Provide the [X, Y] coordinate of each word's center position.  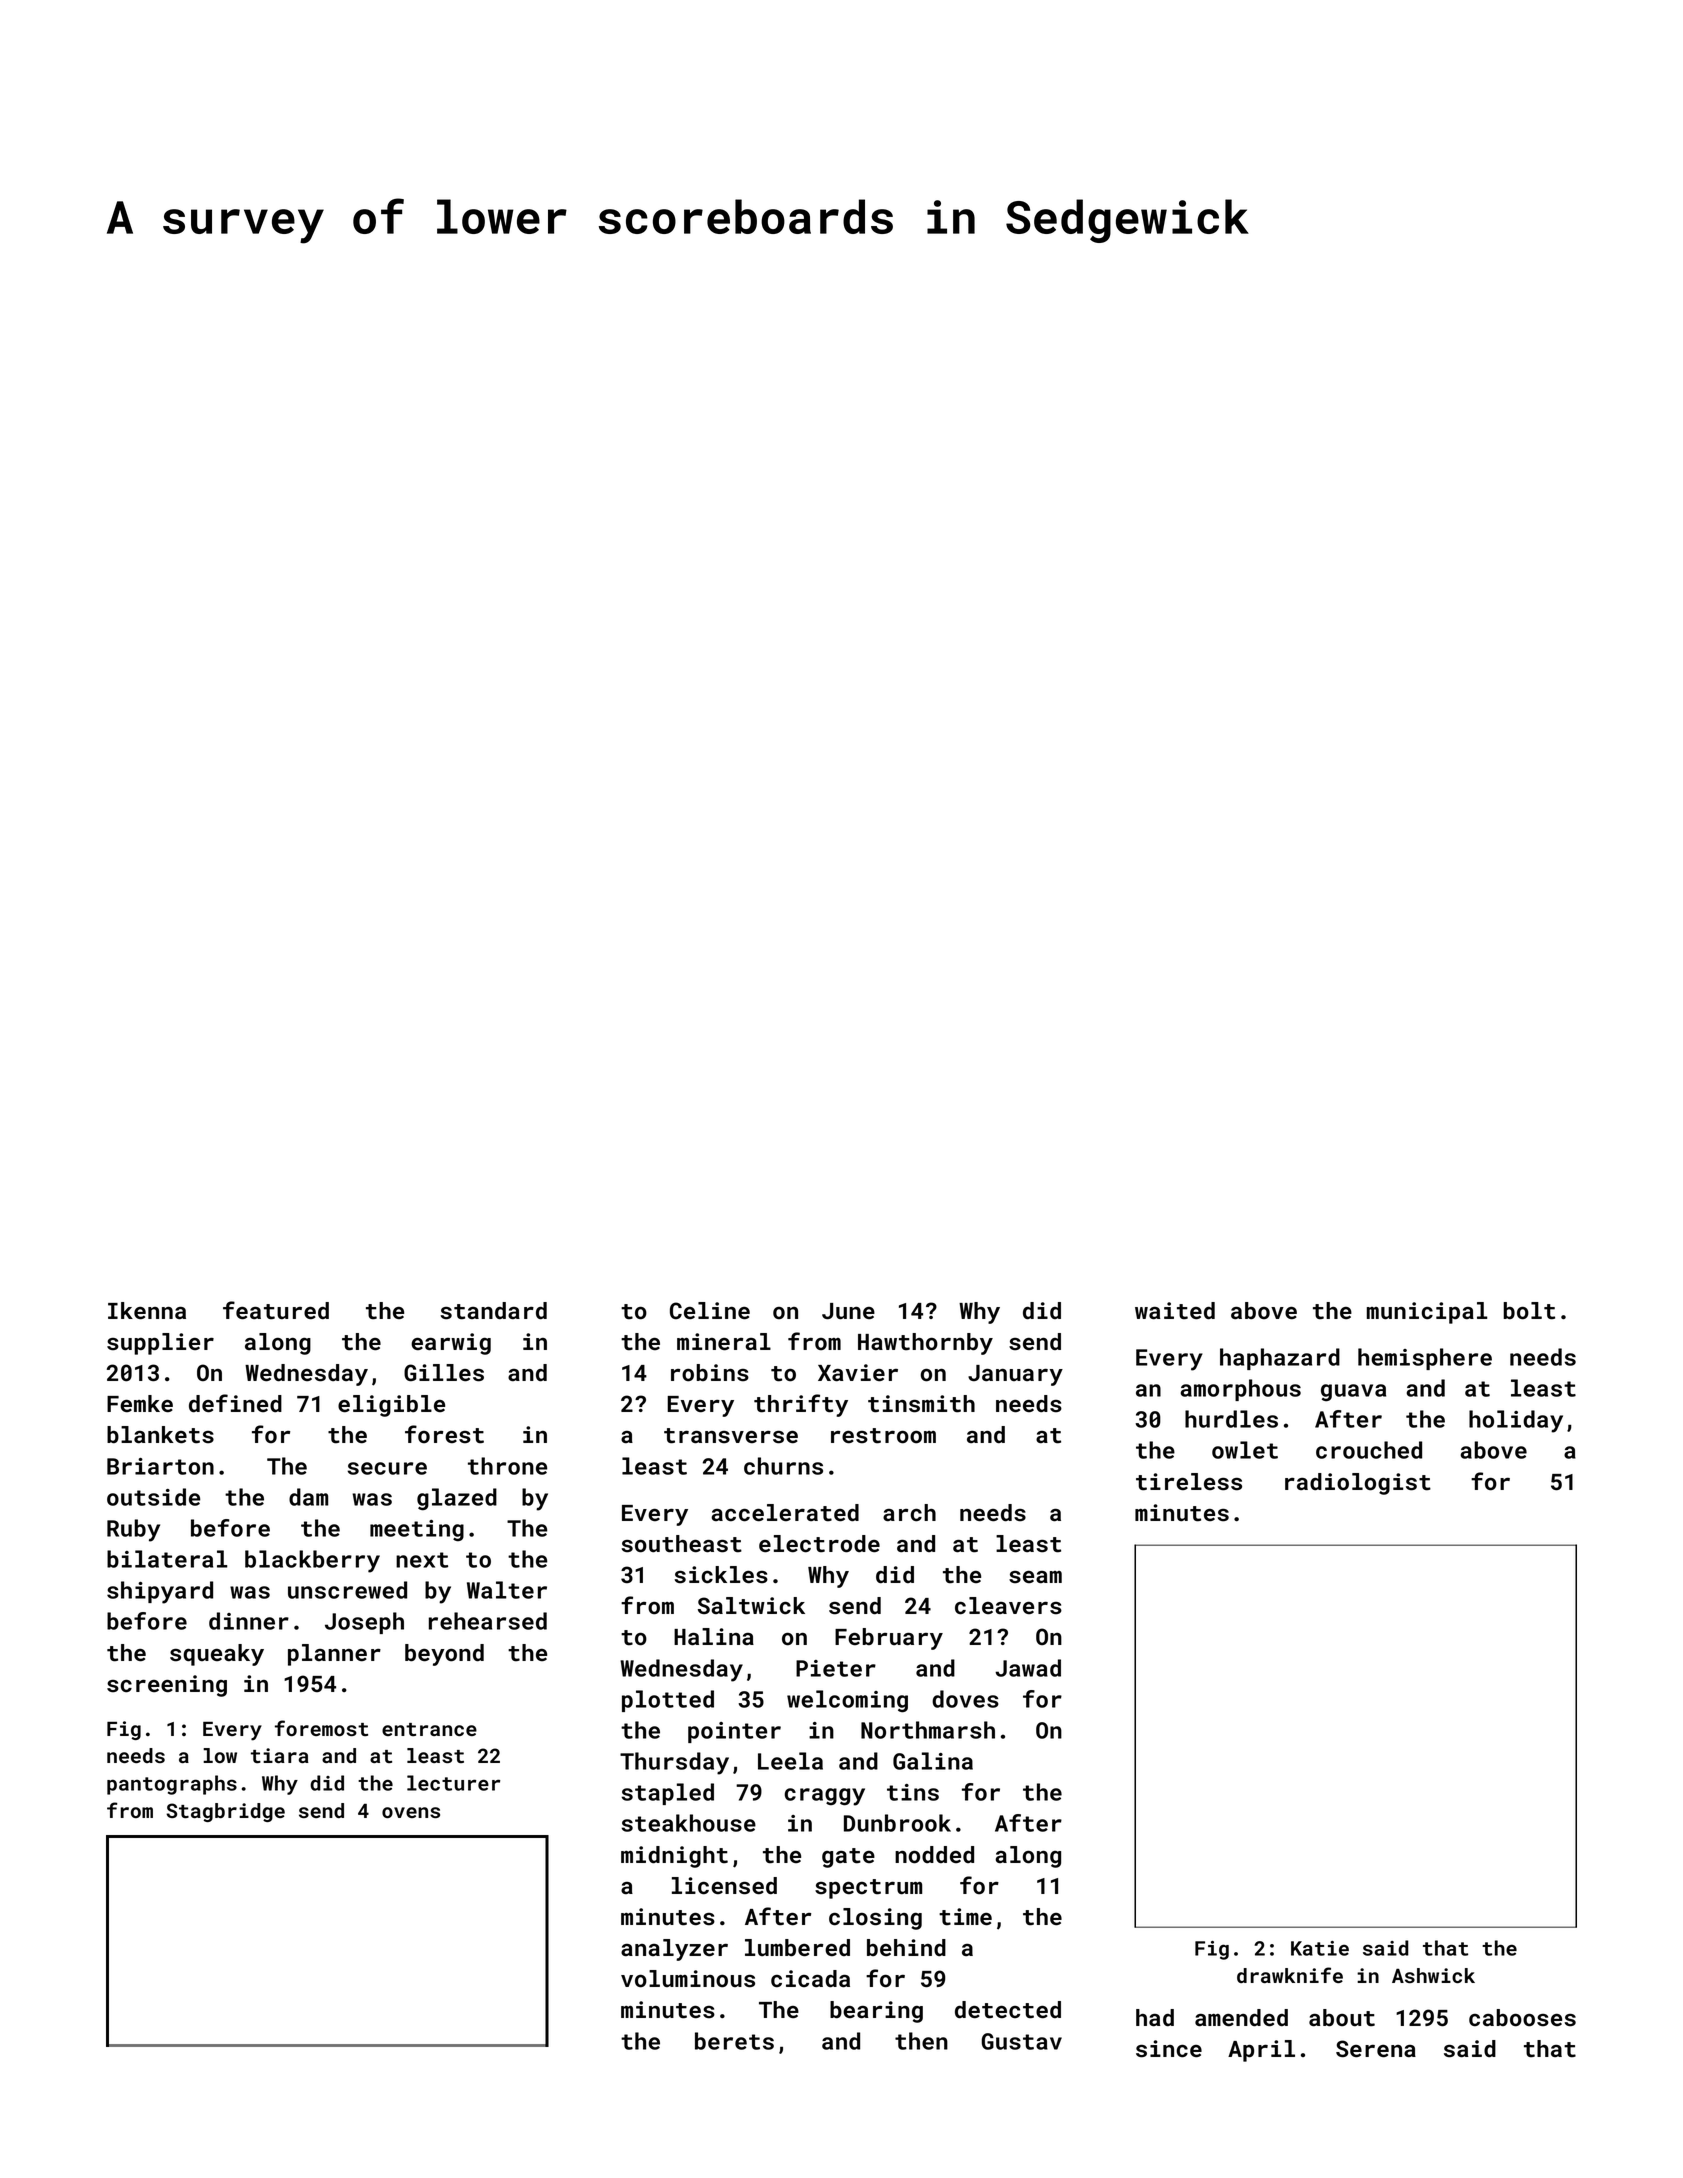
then [921, 2041]
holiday [1516, 1421]
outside [153, 1497]
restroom [883, 1436]
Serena [1376, 2049]
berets [734, 2041]
